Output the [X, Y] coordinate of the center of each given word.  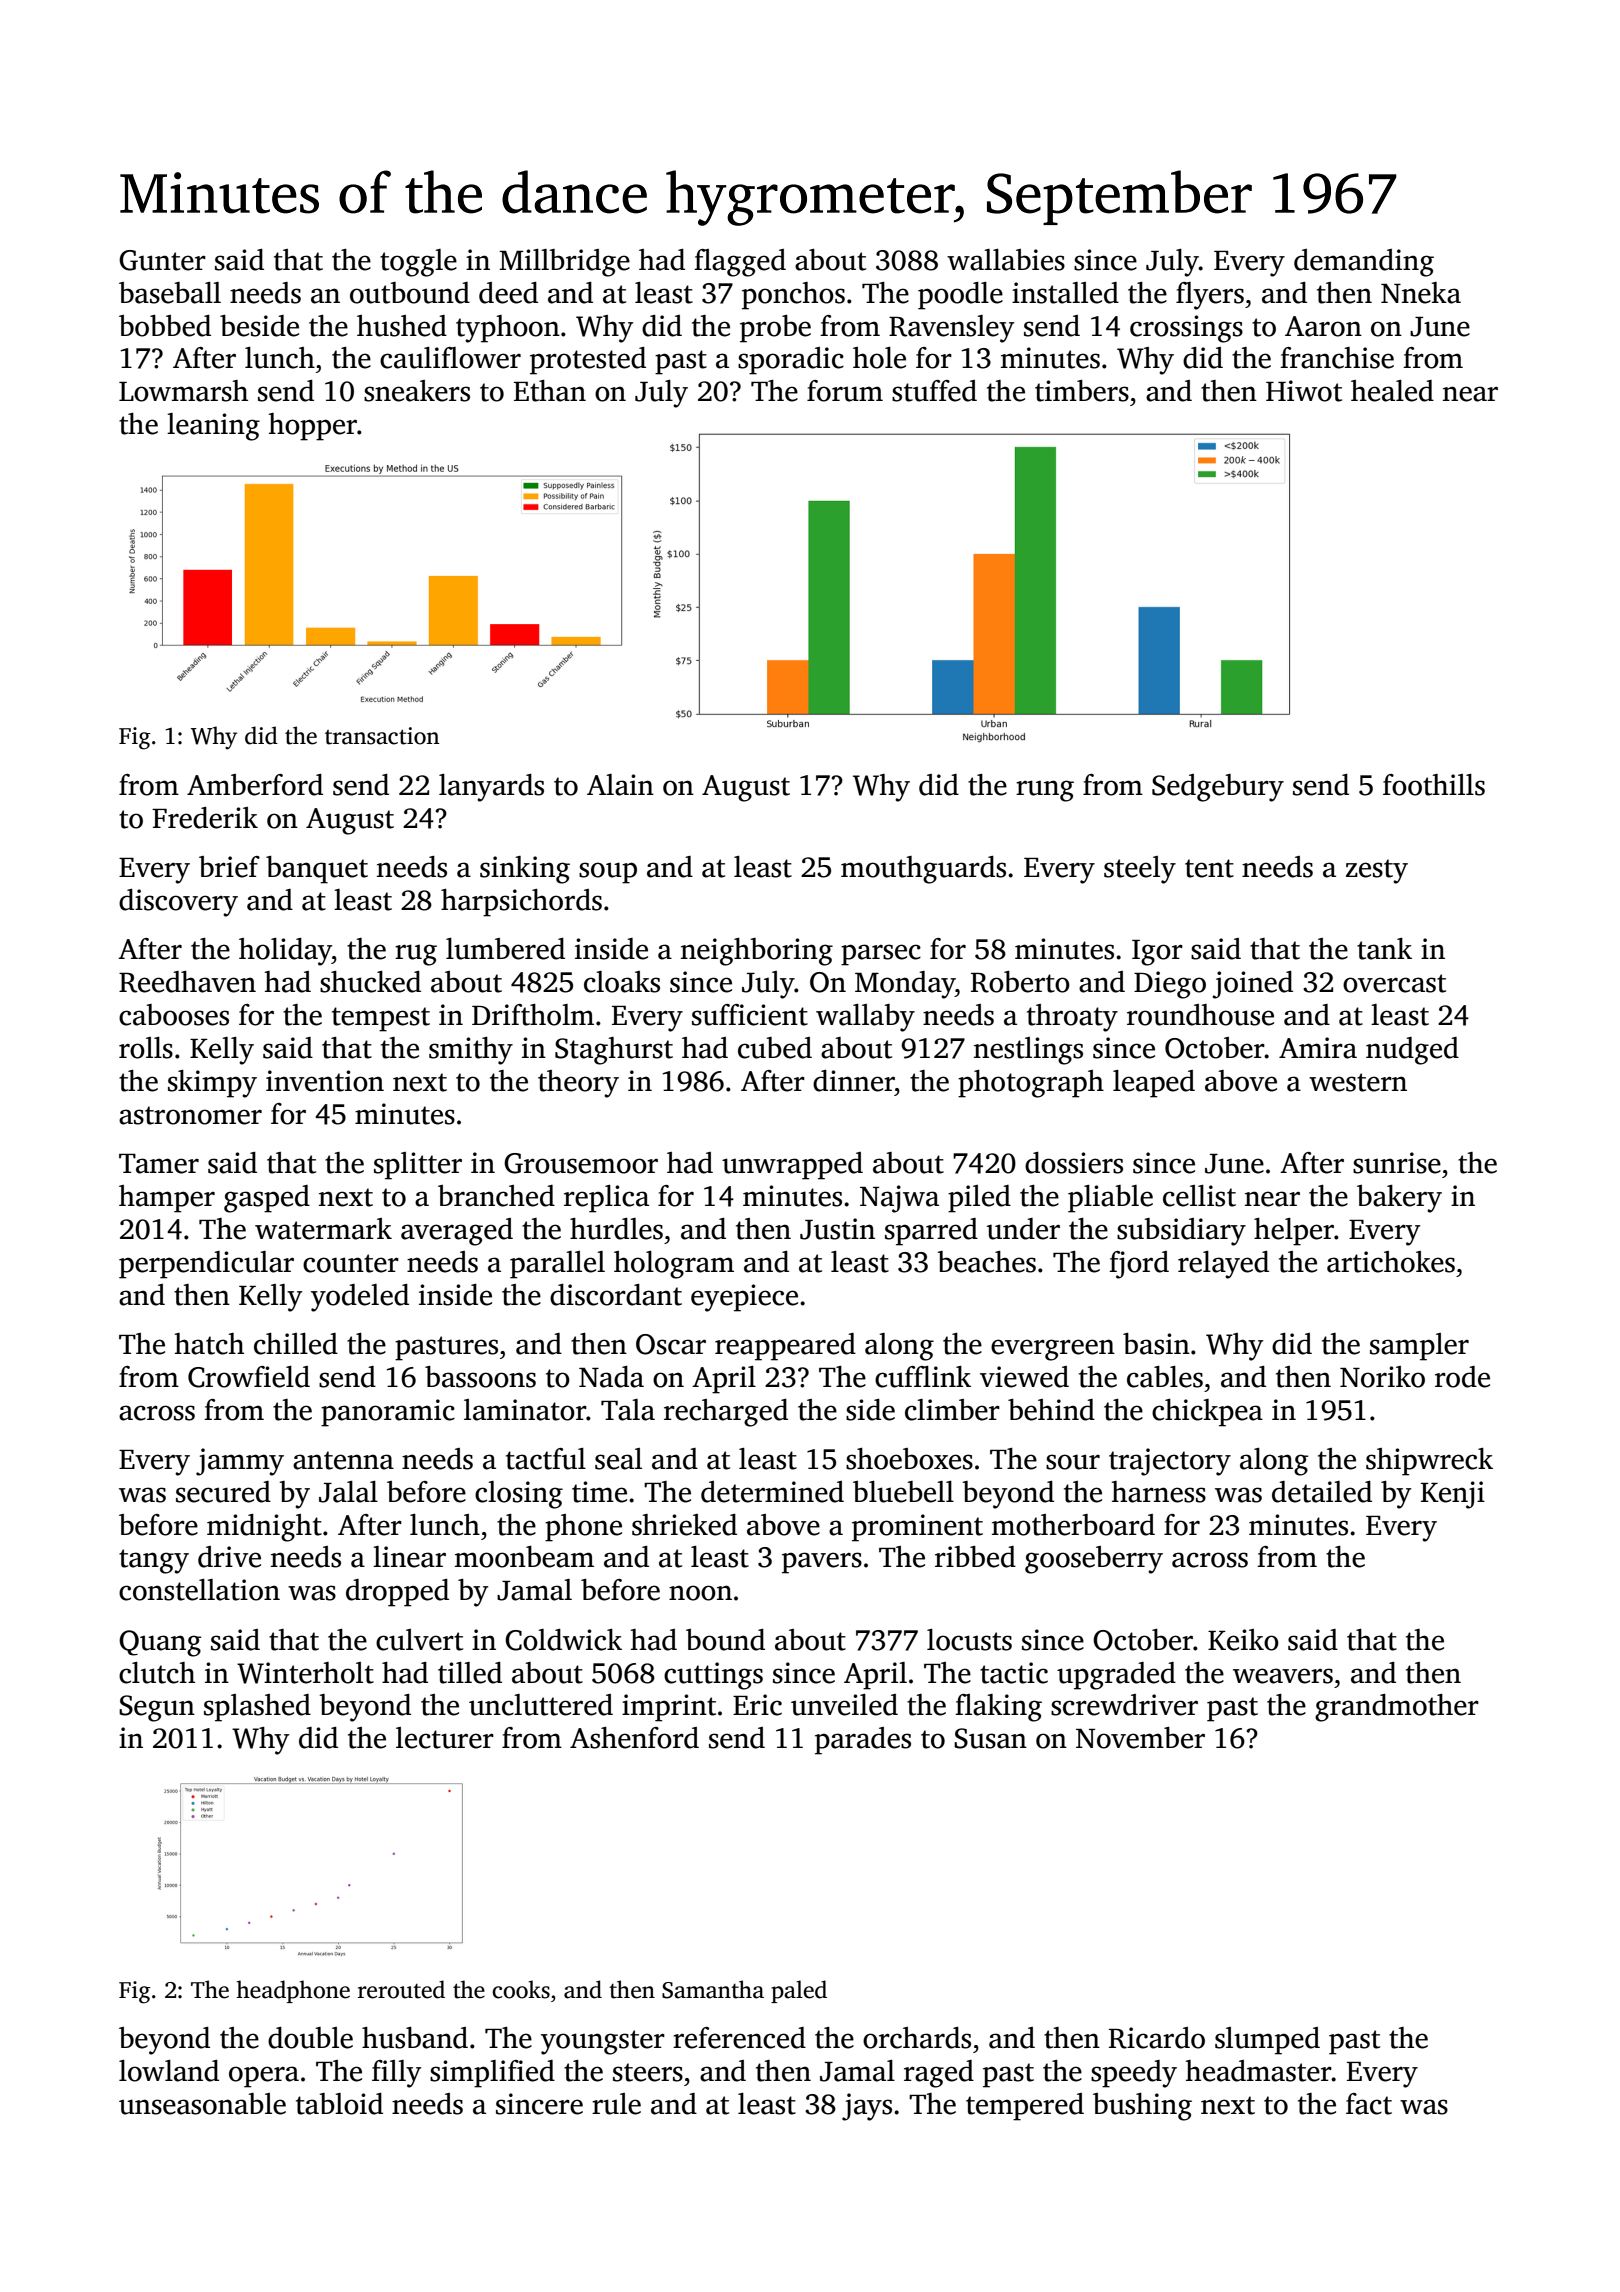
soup [608, 873]
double [310, 2038]
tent [1209, 868]
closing [519, 1495]
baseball [170, 293]
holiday [285, 952]
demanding [1364, 263]
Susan [990, 1738]
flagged [740, 263]
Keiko [1243, 1640]
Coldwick [563, 1640]
